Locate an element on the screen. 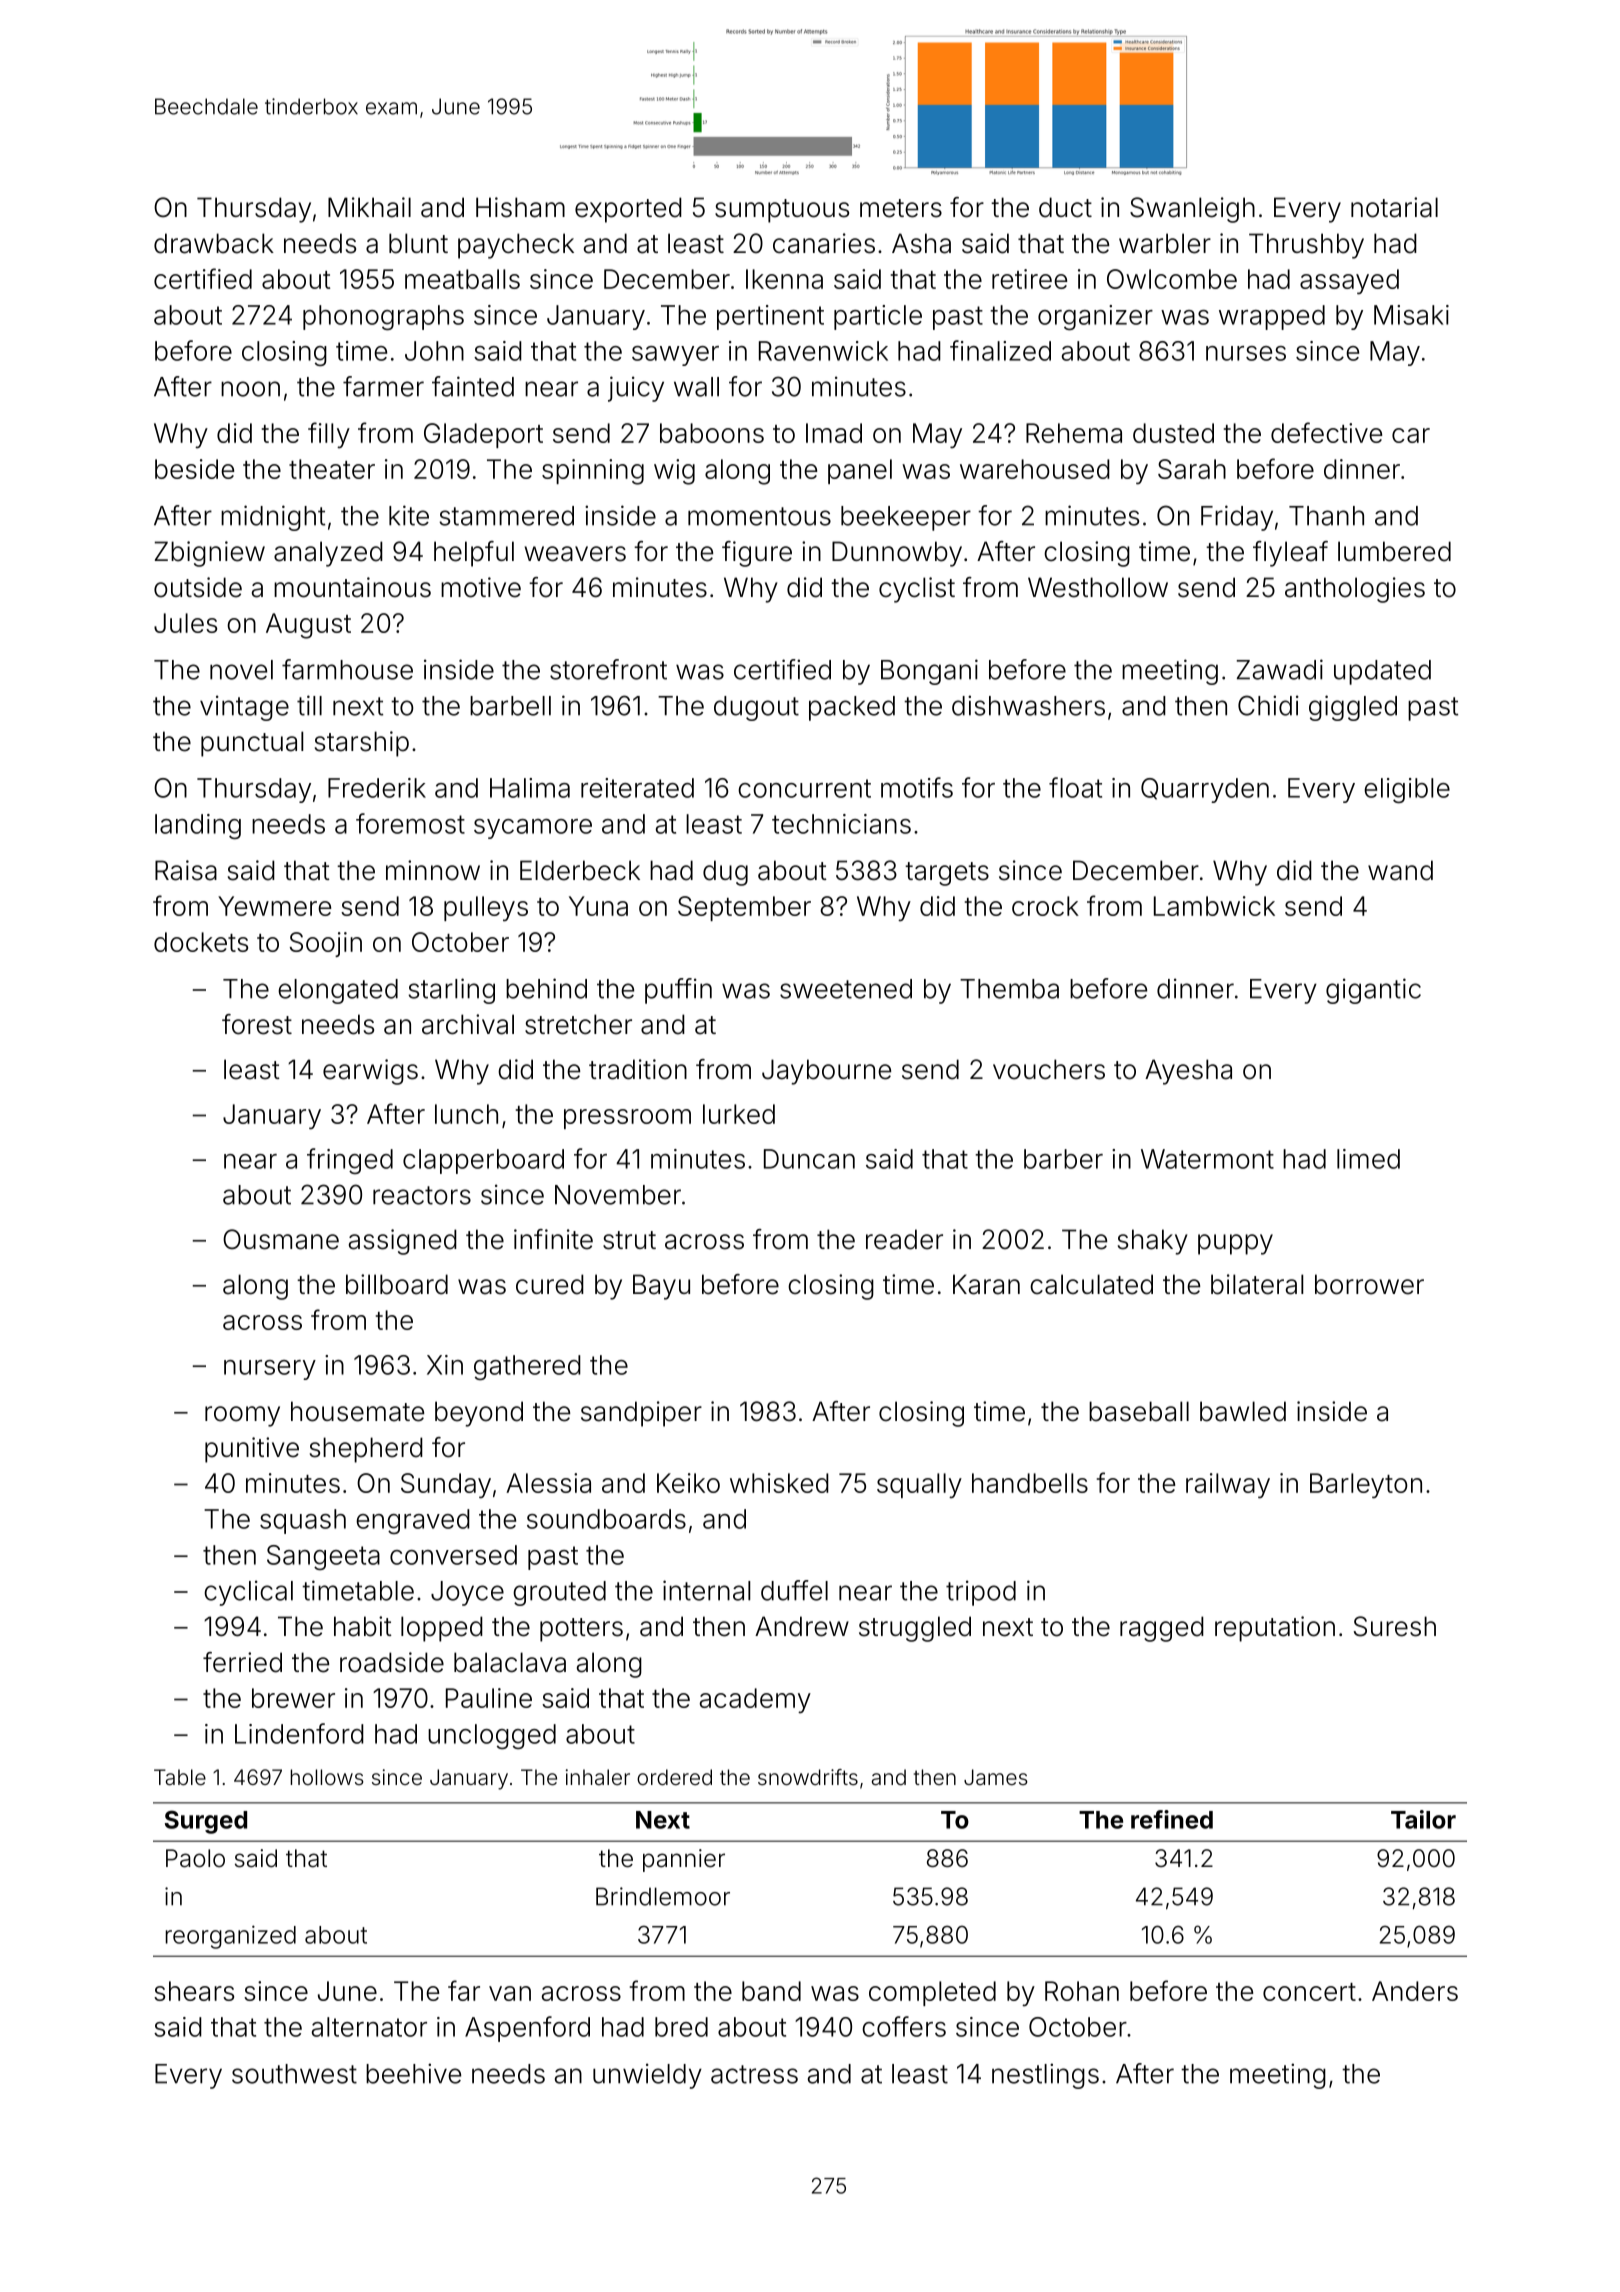 This screenshot has height=2292, width=1620. unclogged is located at coordinates (492, 1736).
